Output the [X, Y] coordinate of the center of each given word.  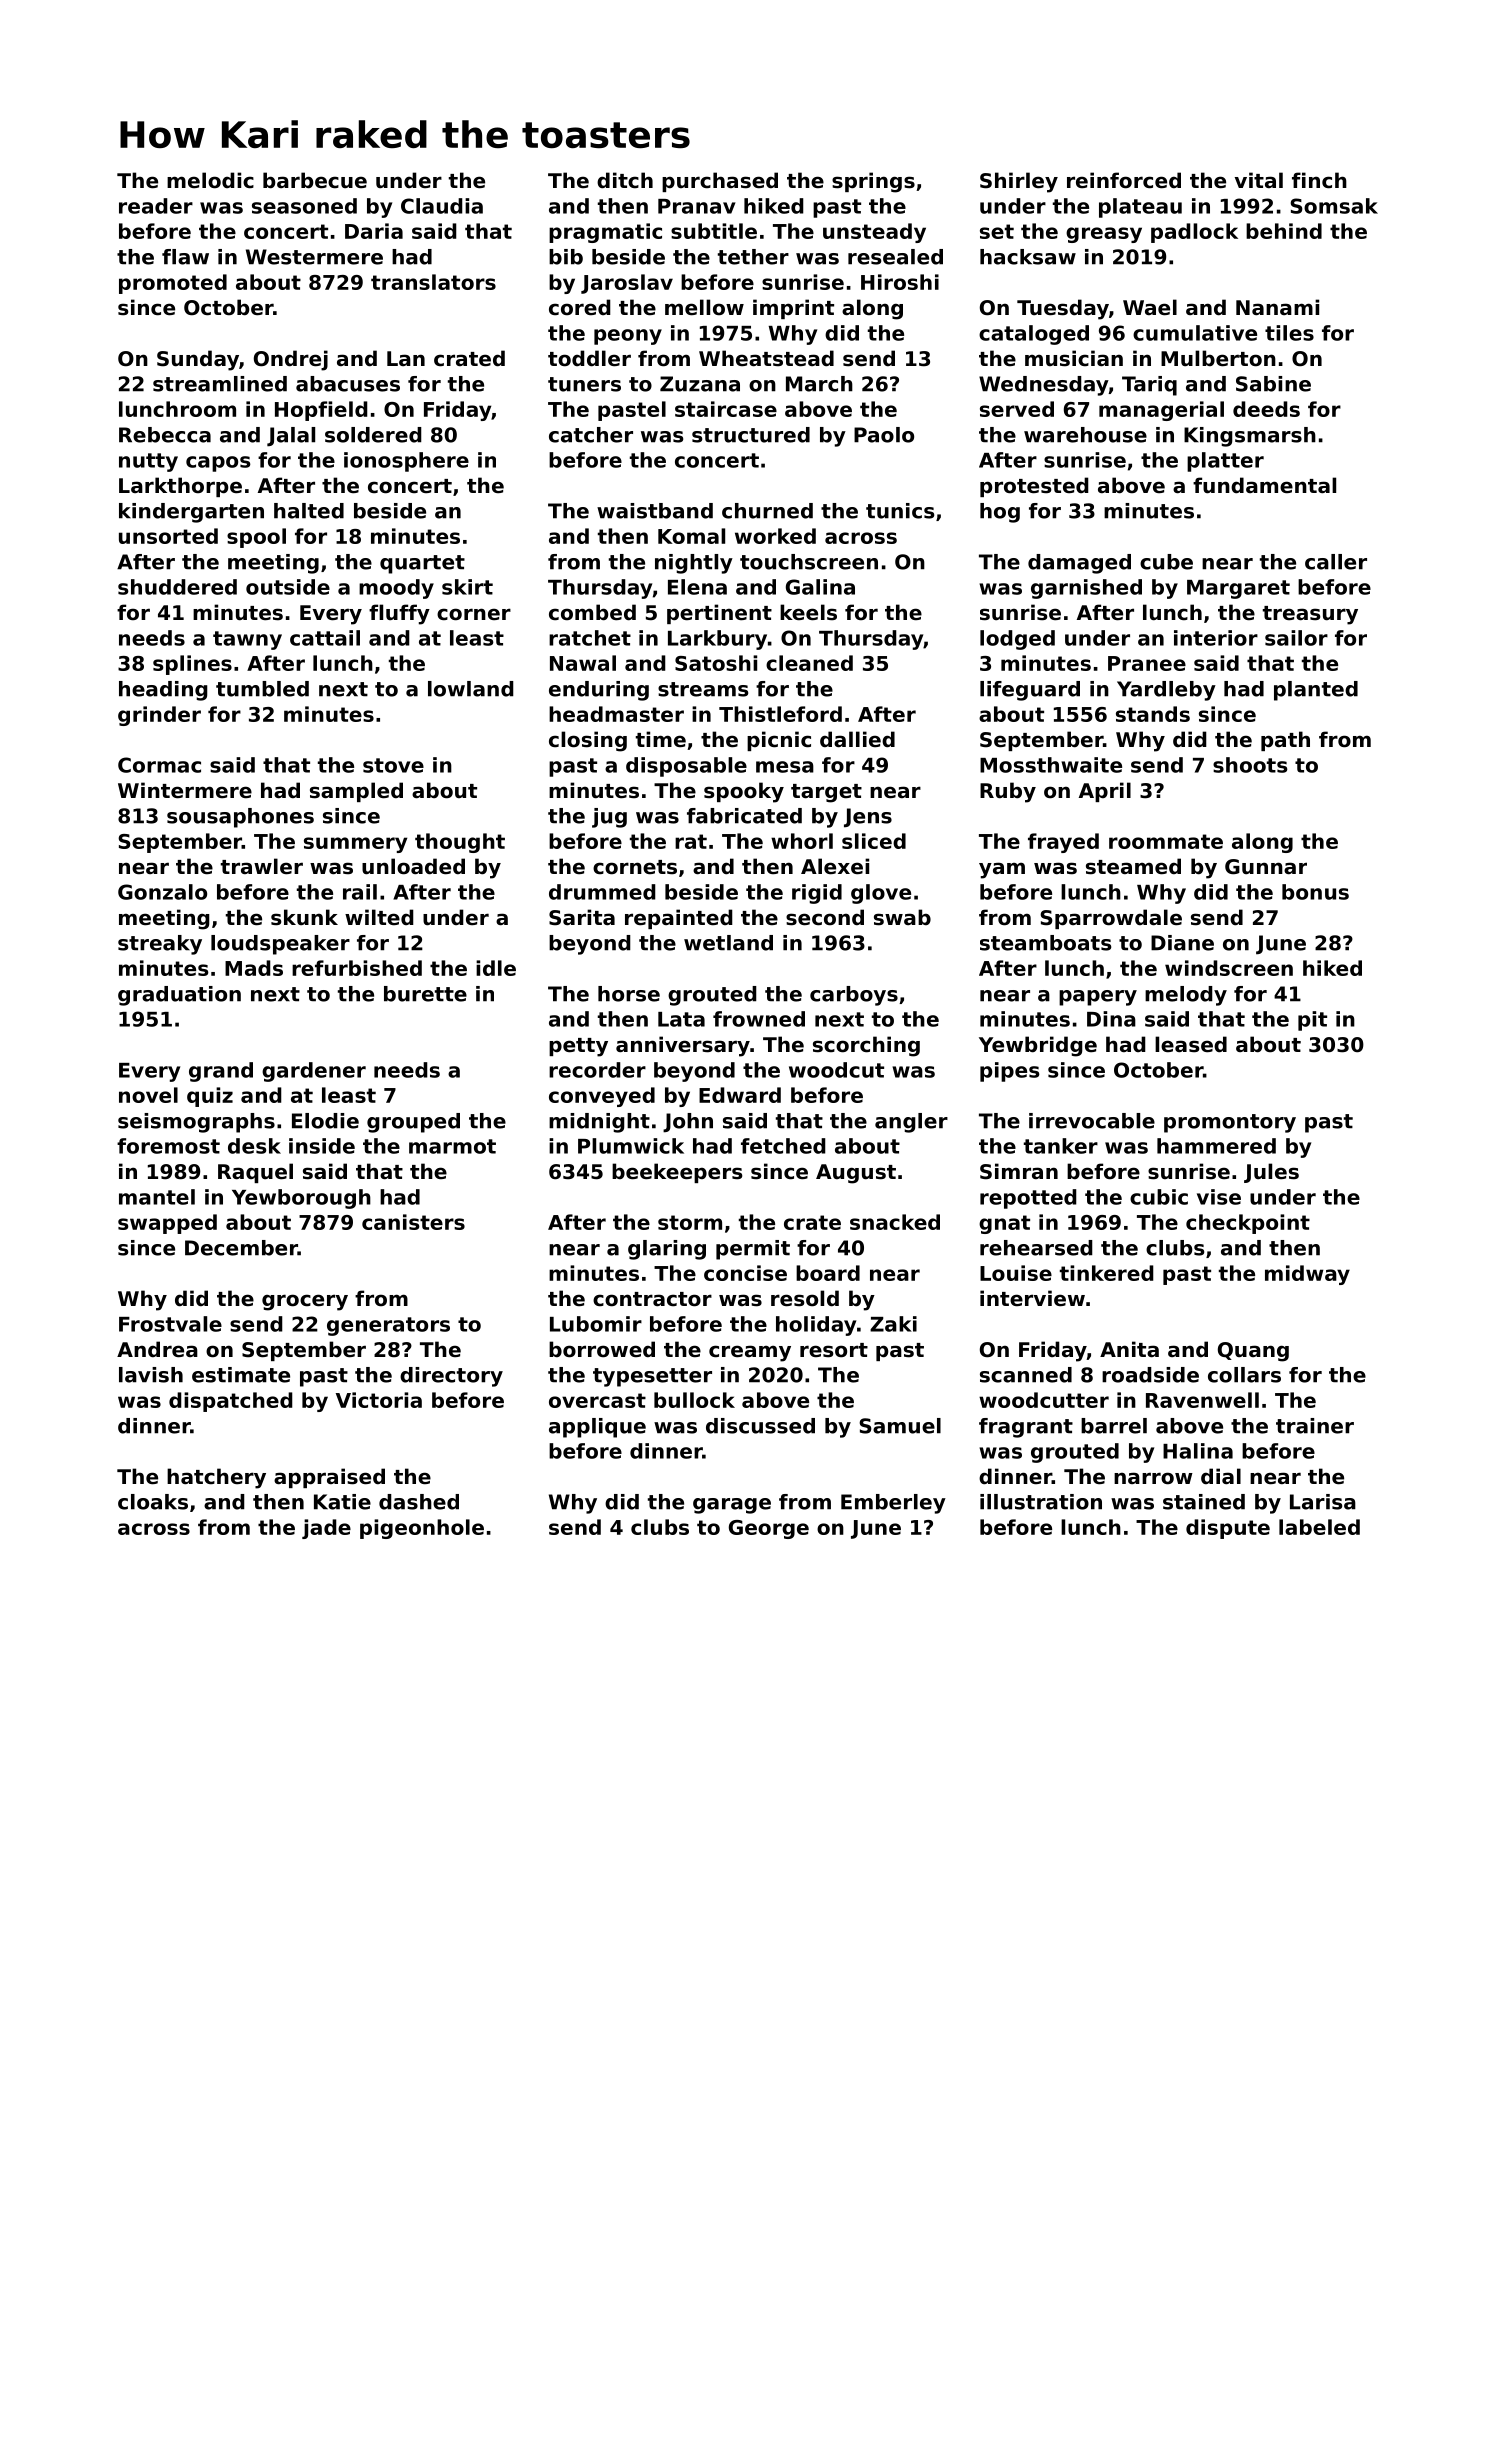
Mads [254, 968]
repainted [679, 919]
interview [1032, 1298]
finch [1319, 180]
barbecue [315, 180]
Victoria [379, 1400]
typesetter [652, 1377]
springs [873, 182]
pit [1312, 1021]
